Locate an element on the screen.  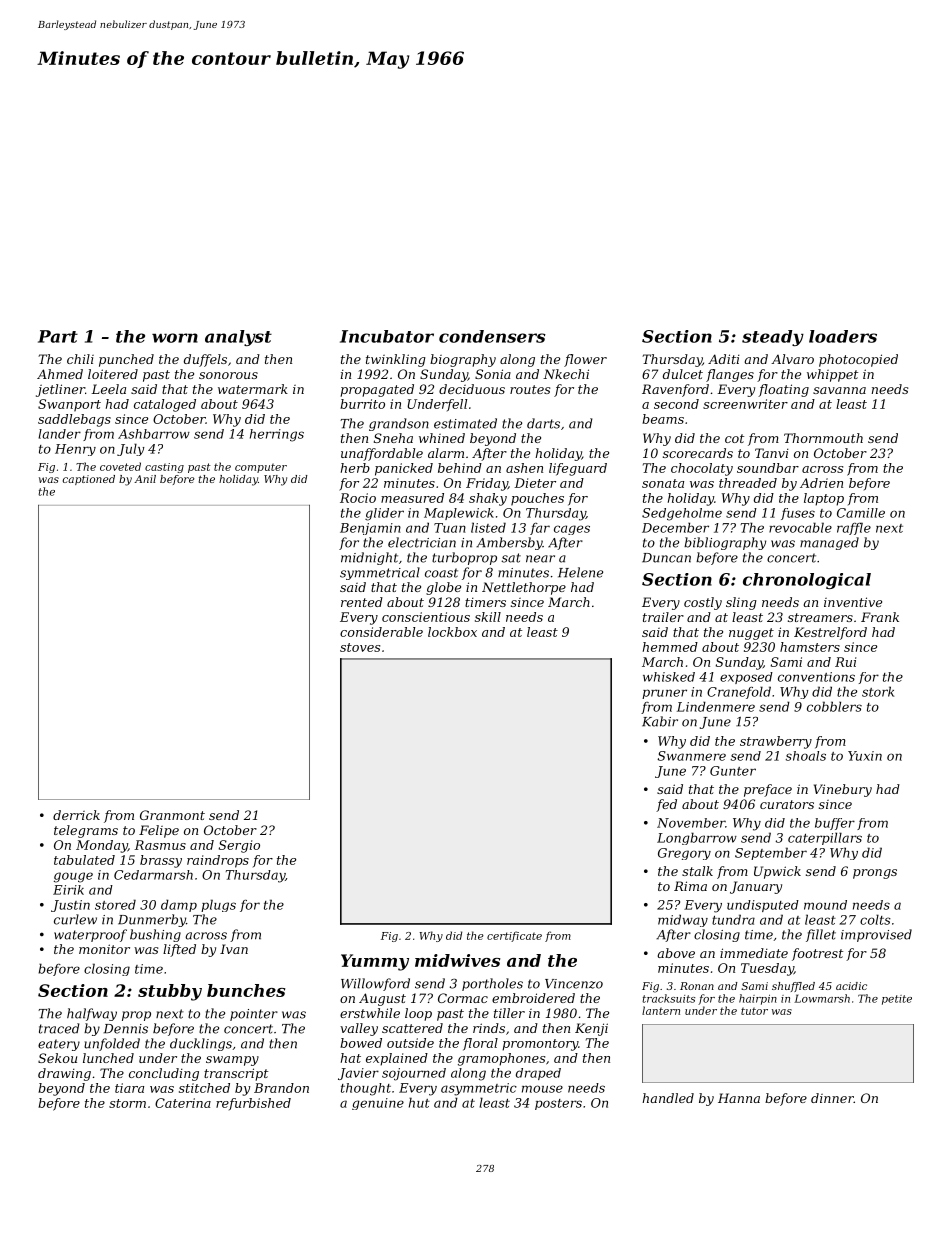
raindrops is located at coordinates (218, 861).
